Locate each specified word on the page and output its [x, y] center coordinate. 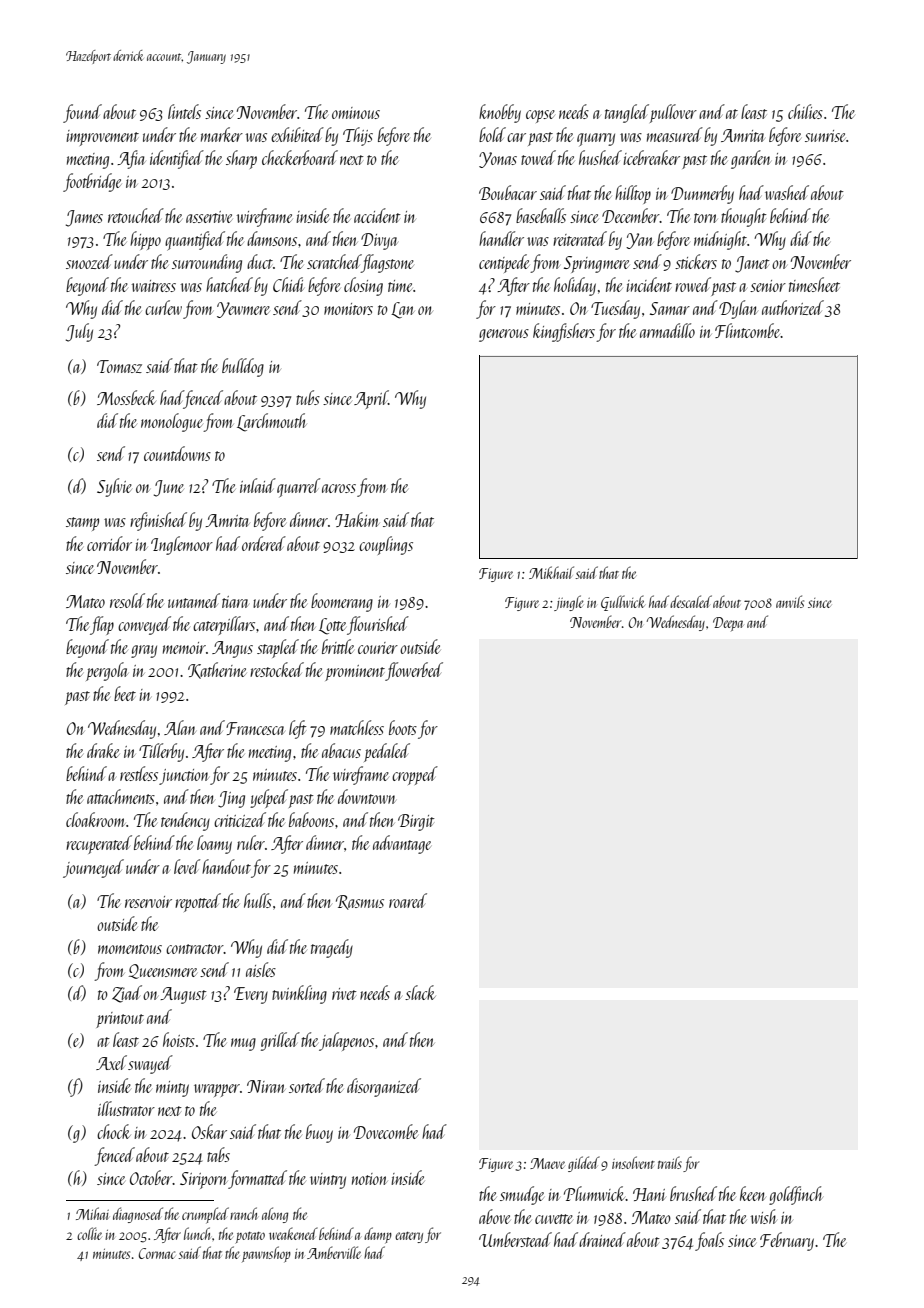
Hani [649, 1194]
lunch [197, 1233]
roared [408, 900]
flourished [378, 625]
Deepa [728, 624]
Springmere [597, 264]
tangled [627, 113]
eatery [409, 1237]
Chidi [288, 284]
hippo [145, 240]
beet [125, 693]
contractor [195, 949]
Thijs [358, 136]
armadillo [667, 330]
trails [670, 1162]
